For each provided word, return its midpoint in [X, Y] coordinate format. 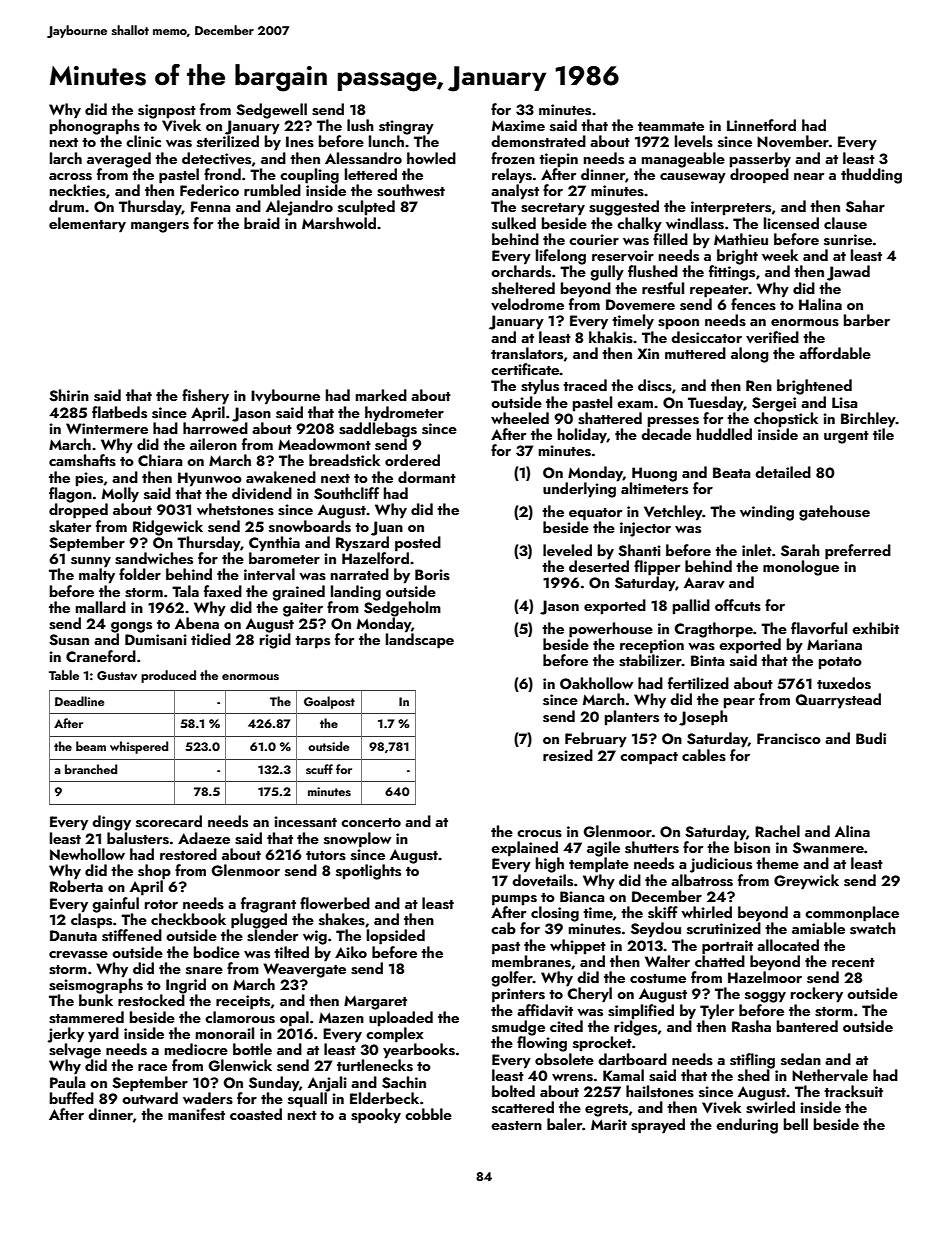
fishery [205, 397]
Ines [300, 142]
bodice [217, 952]
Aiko [351, 952]
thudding [871, 176]
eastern [516, 1126]
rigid [275, 641]
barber [867, 320]
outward [150, 1098]
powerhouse [611, 630]
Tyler [717, 1012]
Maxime [518, 125]
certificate [525, 369]
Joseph [703, 718]
